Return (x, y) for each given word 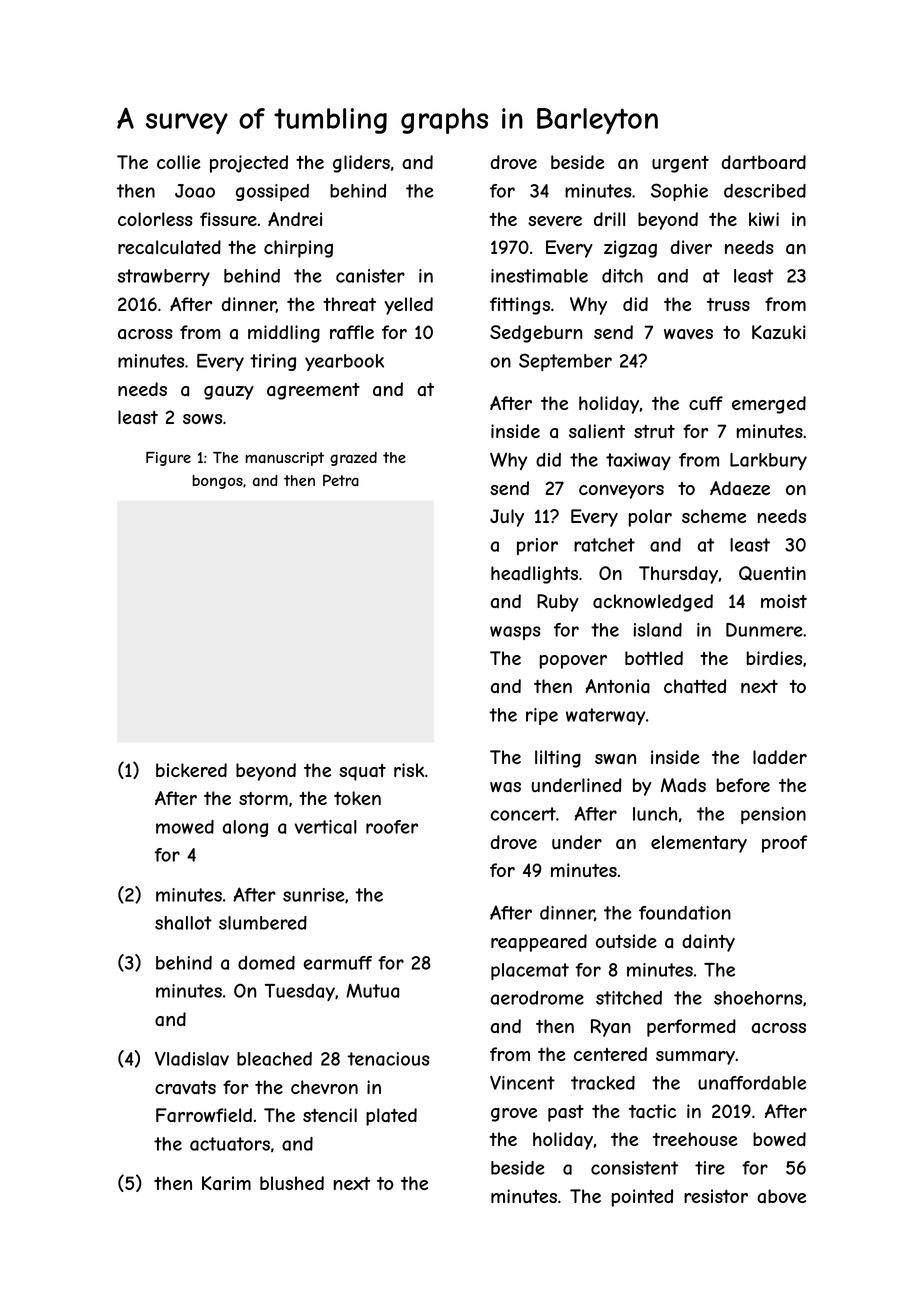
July (507, 518)
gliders (361, 164)
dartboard (764, 162)
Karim (226, 1183)
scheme (714, 516)
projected (249, 164)
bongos (218, 482)
